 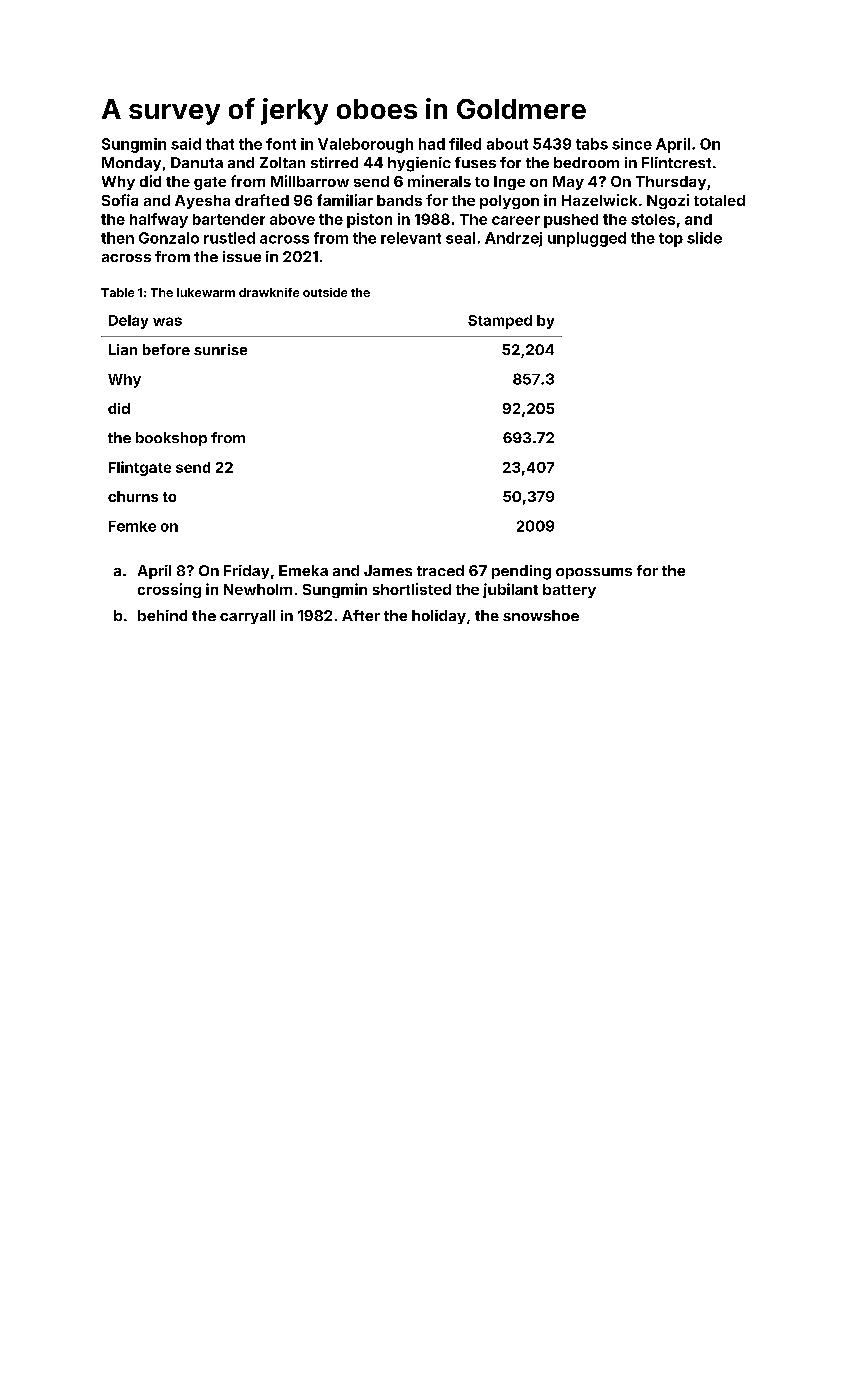 I want to click on Emeka, so click(x=303, y=570).
